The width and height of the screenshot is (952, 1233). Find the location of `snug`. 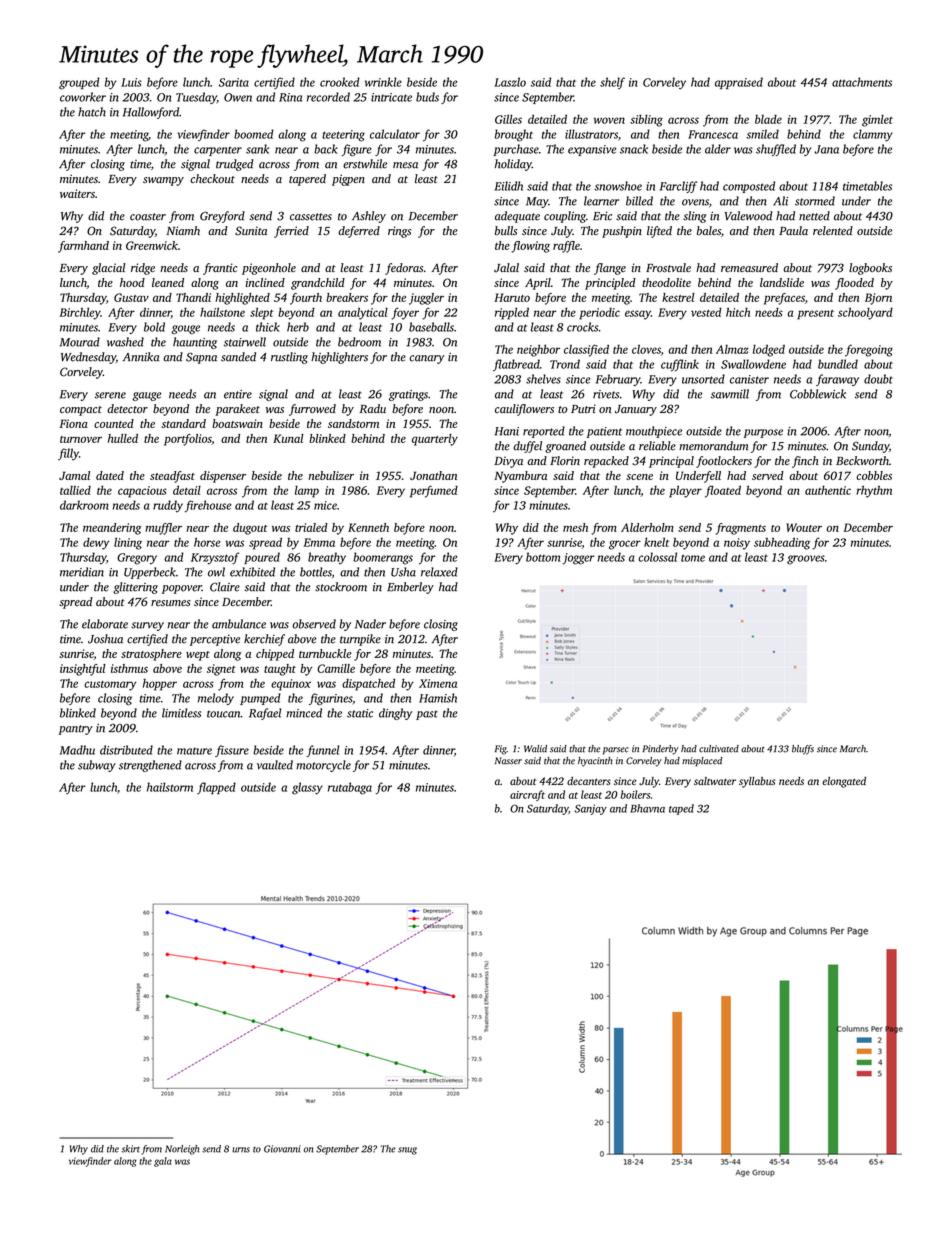

snug is located at coordinates (407, 1151).
